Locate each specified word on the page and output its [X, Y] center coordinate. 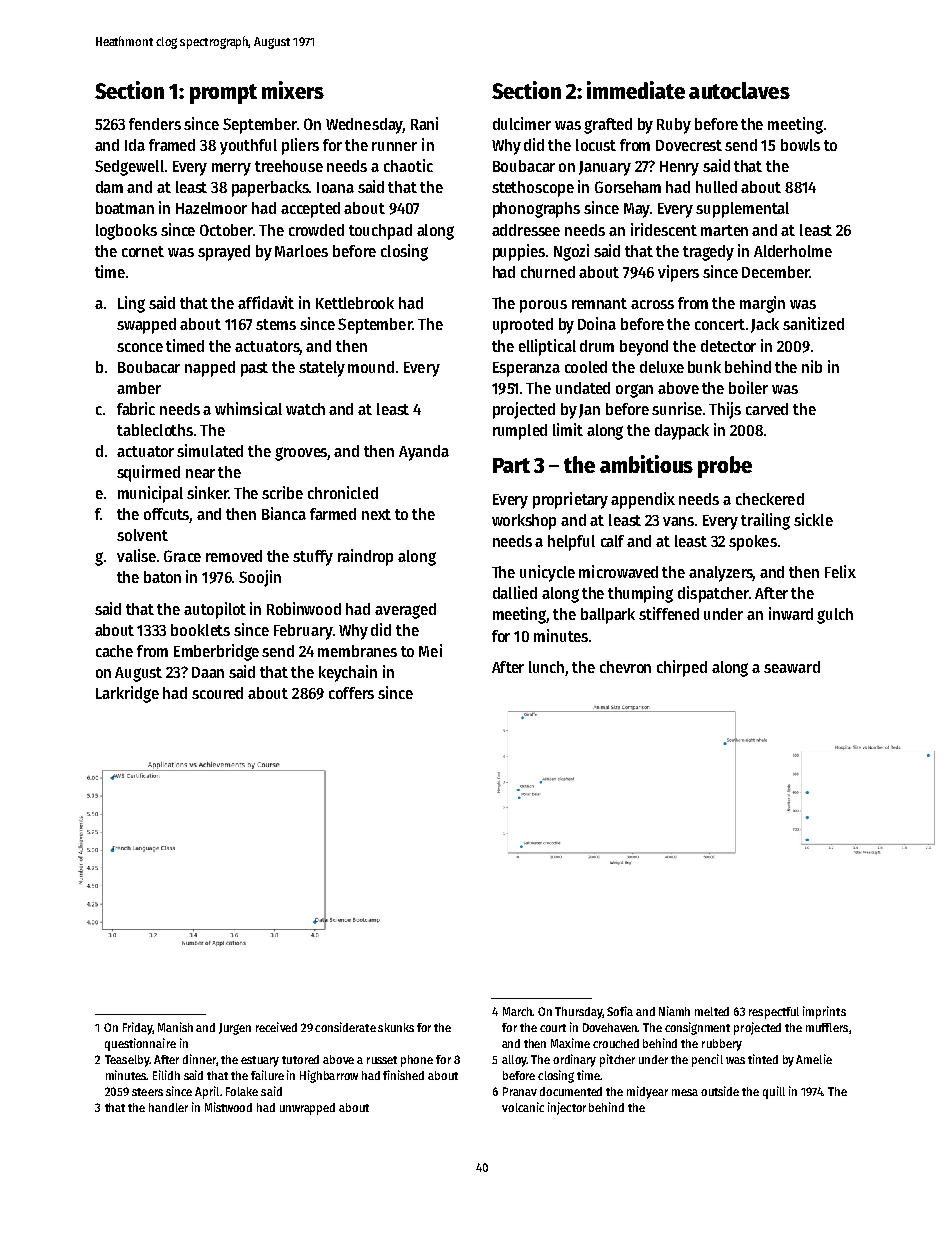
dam [109, 187]
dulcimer [522, 123]
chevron [625, 667]
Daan [208, 672]
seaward [792, 667]
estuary [260, 1061]
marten [724, 230]
